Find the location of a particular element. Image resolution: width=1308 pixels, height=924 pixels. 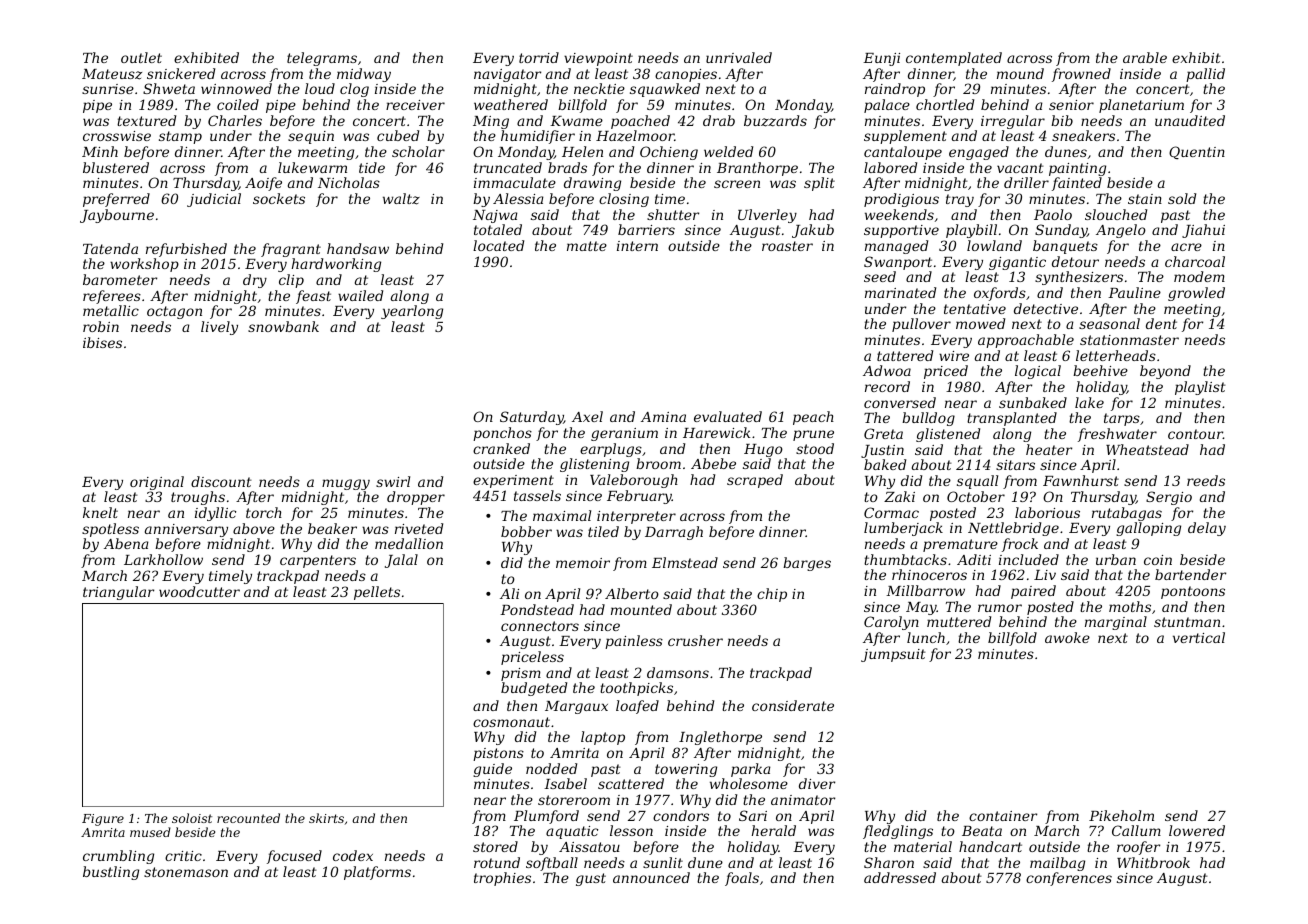

Whitbrook is located at coordinates (1153, 862).
